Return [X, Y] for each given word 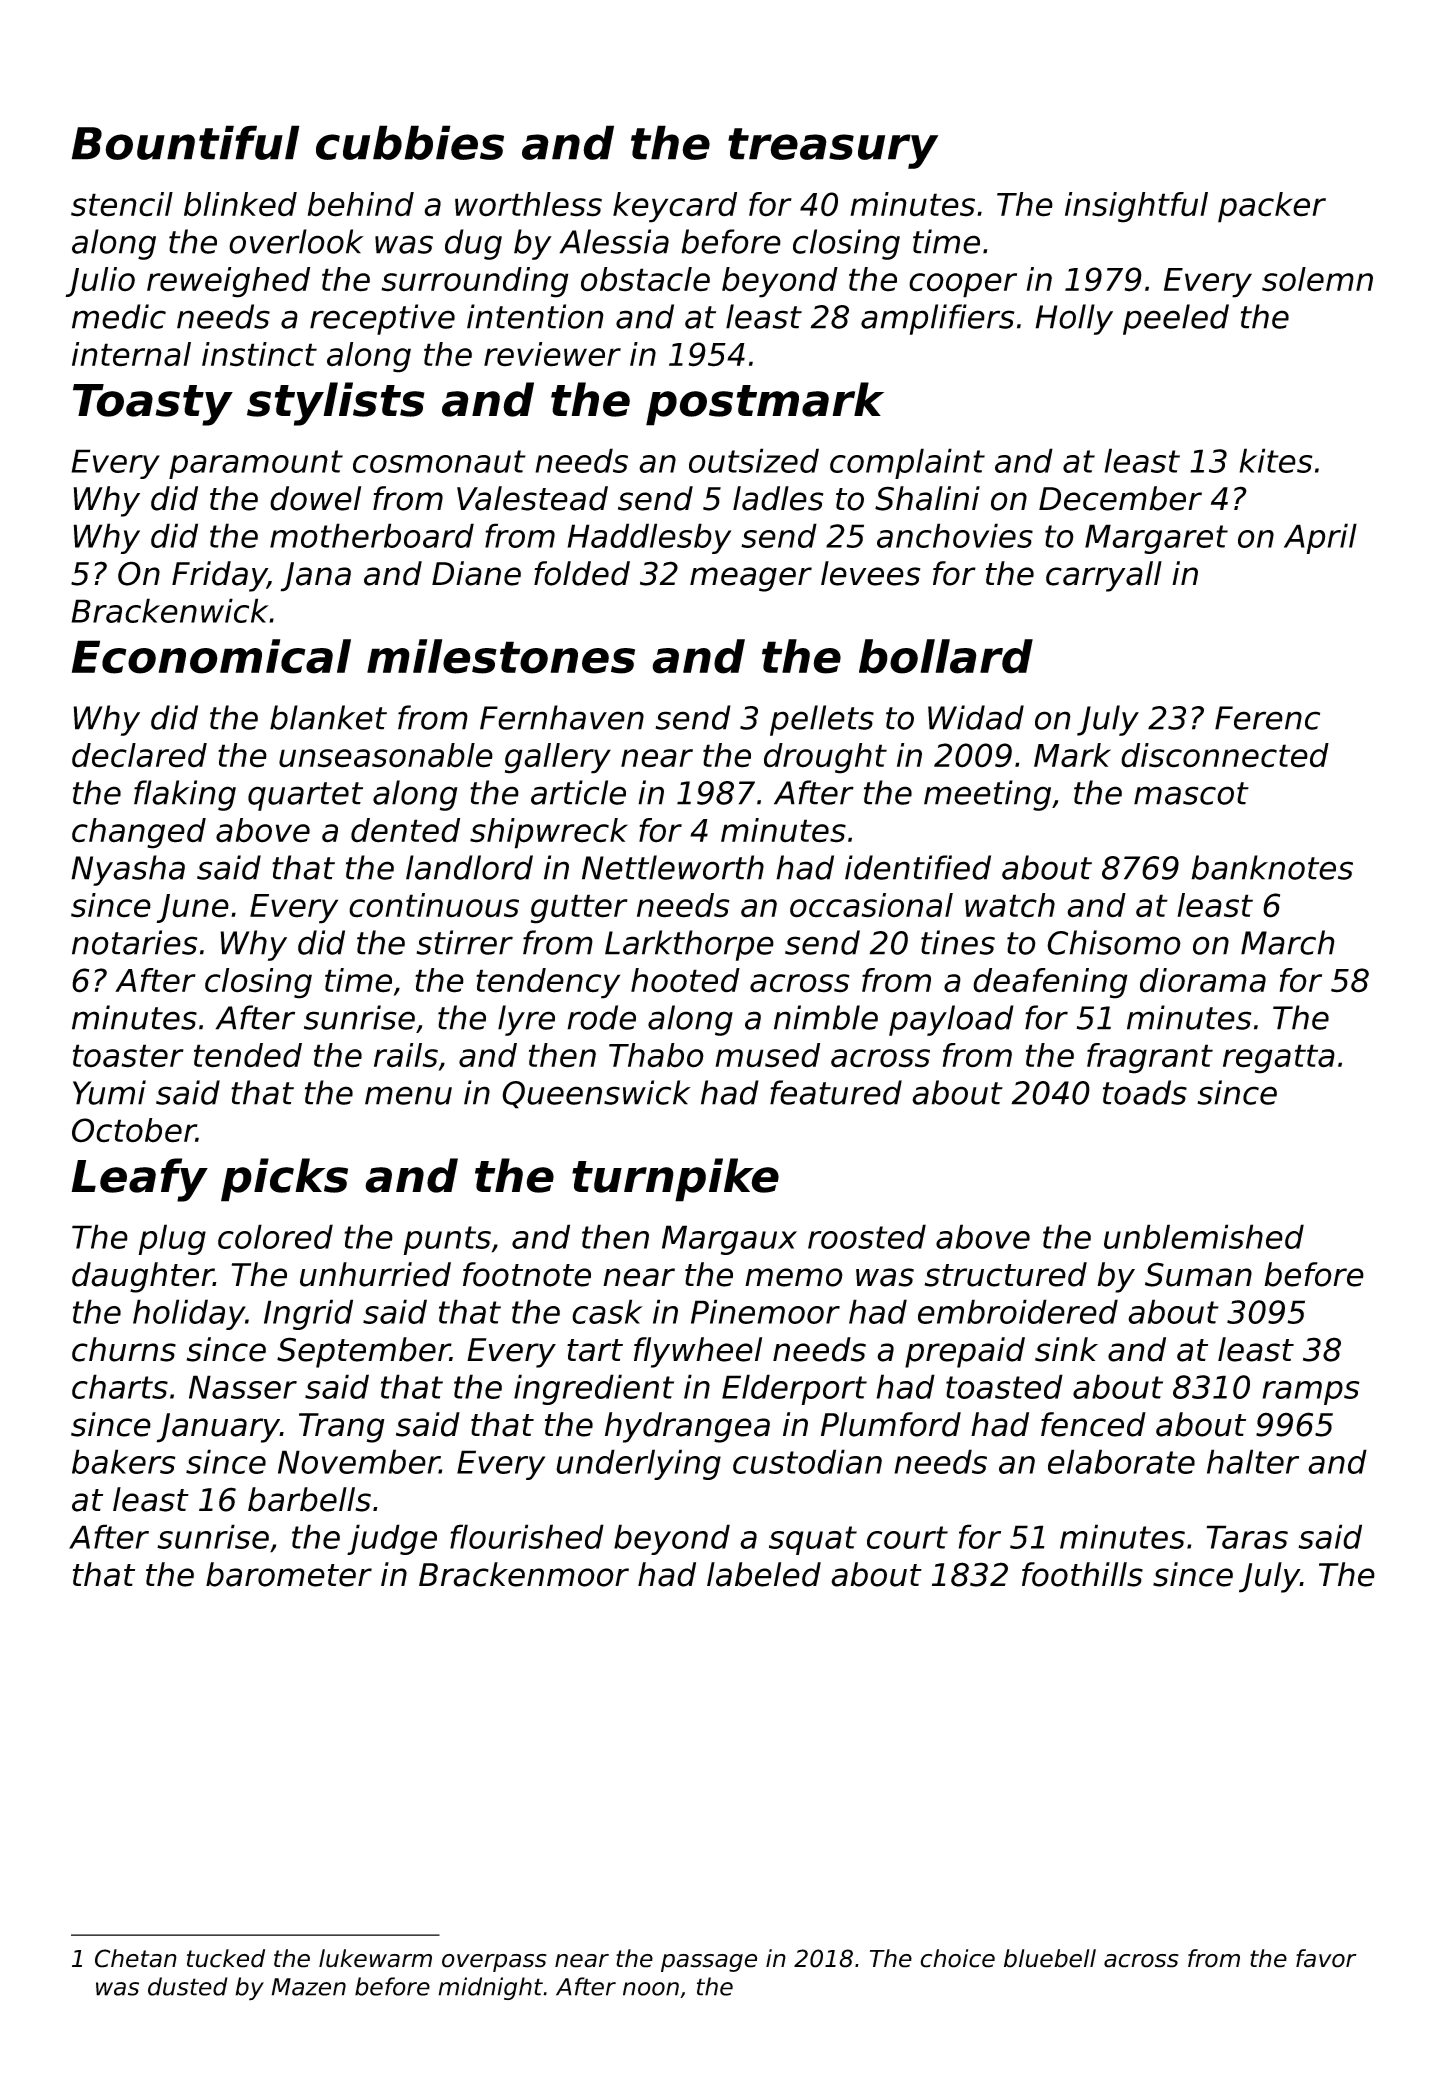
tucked [226, 1958]
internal [131, 354]
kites [1276, 460]
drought [825, 758]
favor [1326, 1958]
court [907, 1537]
